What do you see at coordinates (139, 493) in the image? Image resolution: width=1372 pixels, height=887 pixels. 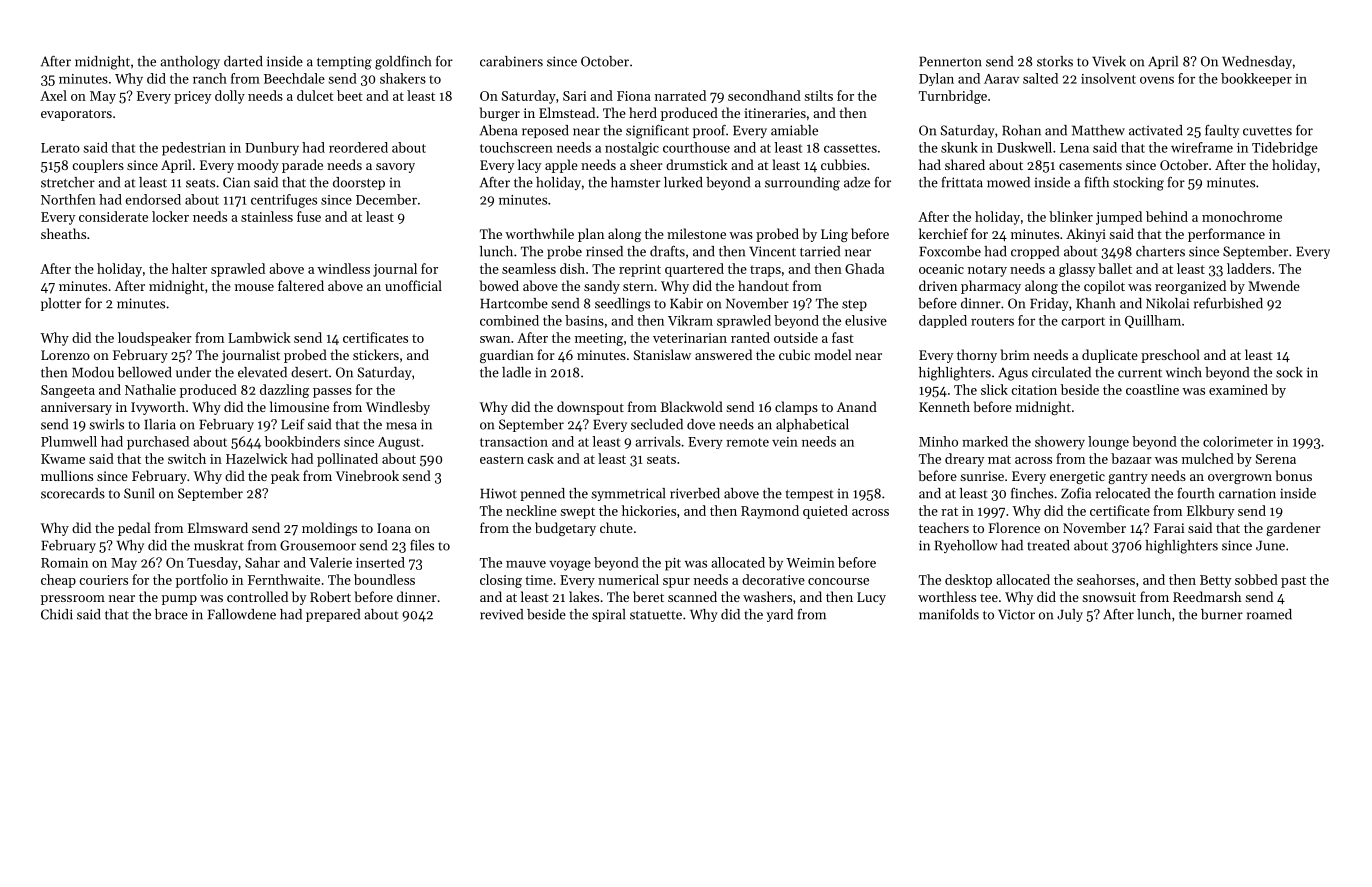 I see `Sunil` at bounding box center [139, 493].
